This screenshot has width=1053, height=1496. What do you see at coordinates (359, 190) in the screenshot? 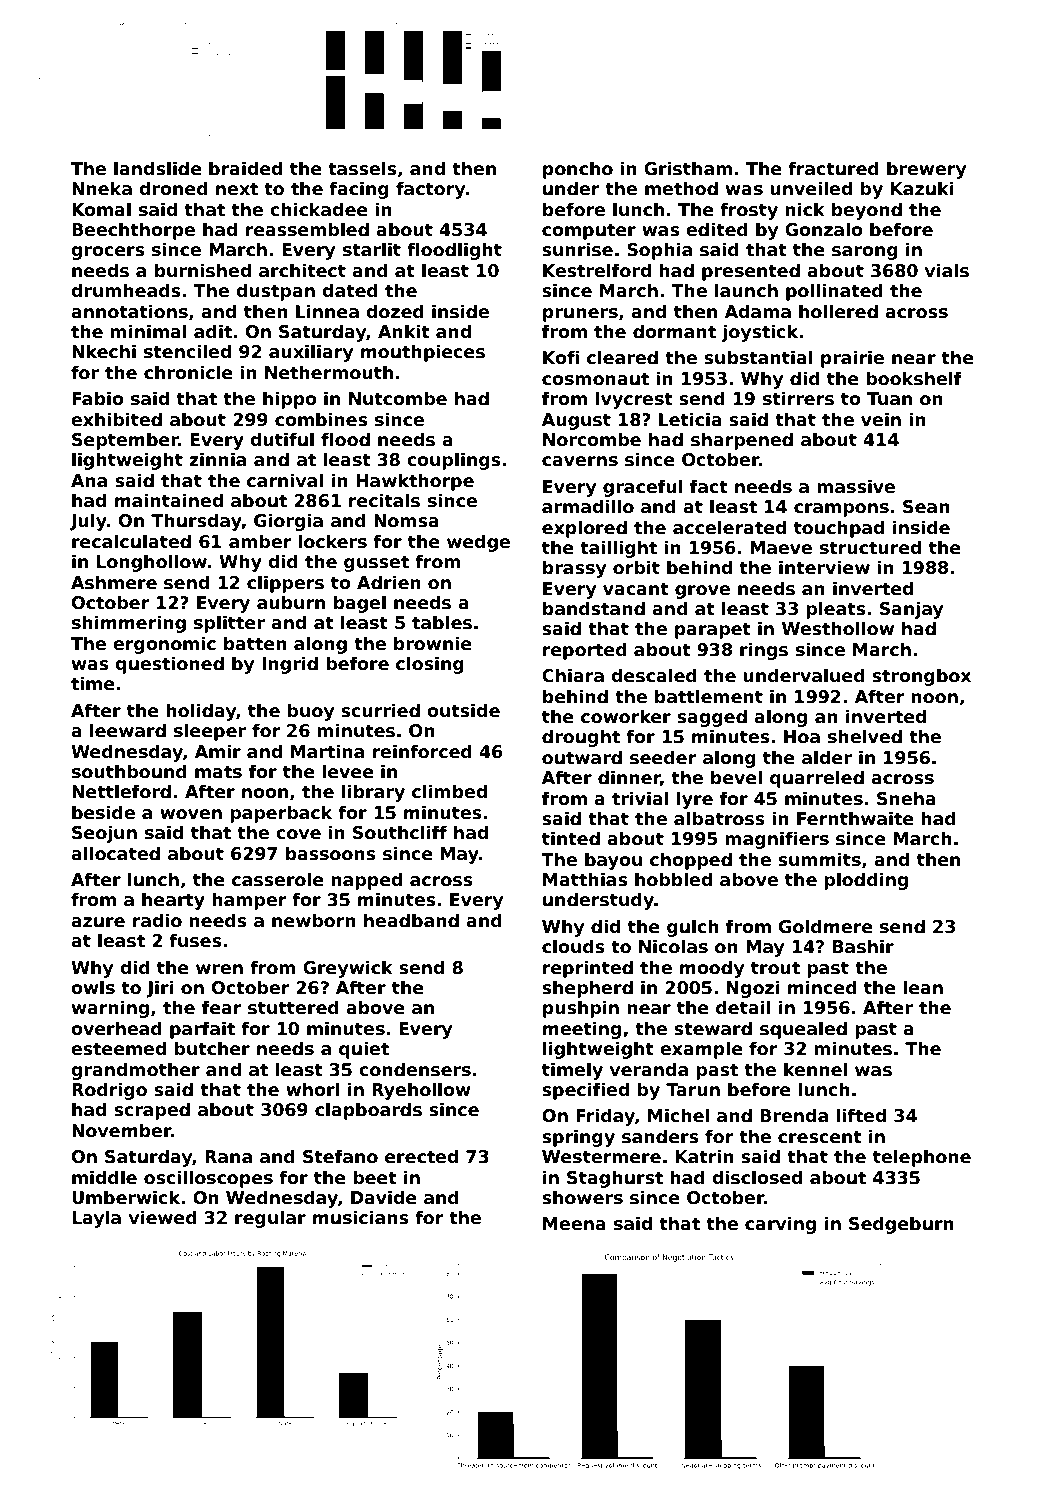
I see `facing` at bounding box center [359, 190].
